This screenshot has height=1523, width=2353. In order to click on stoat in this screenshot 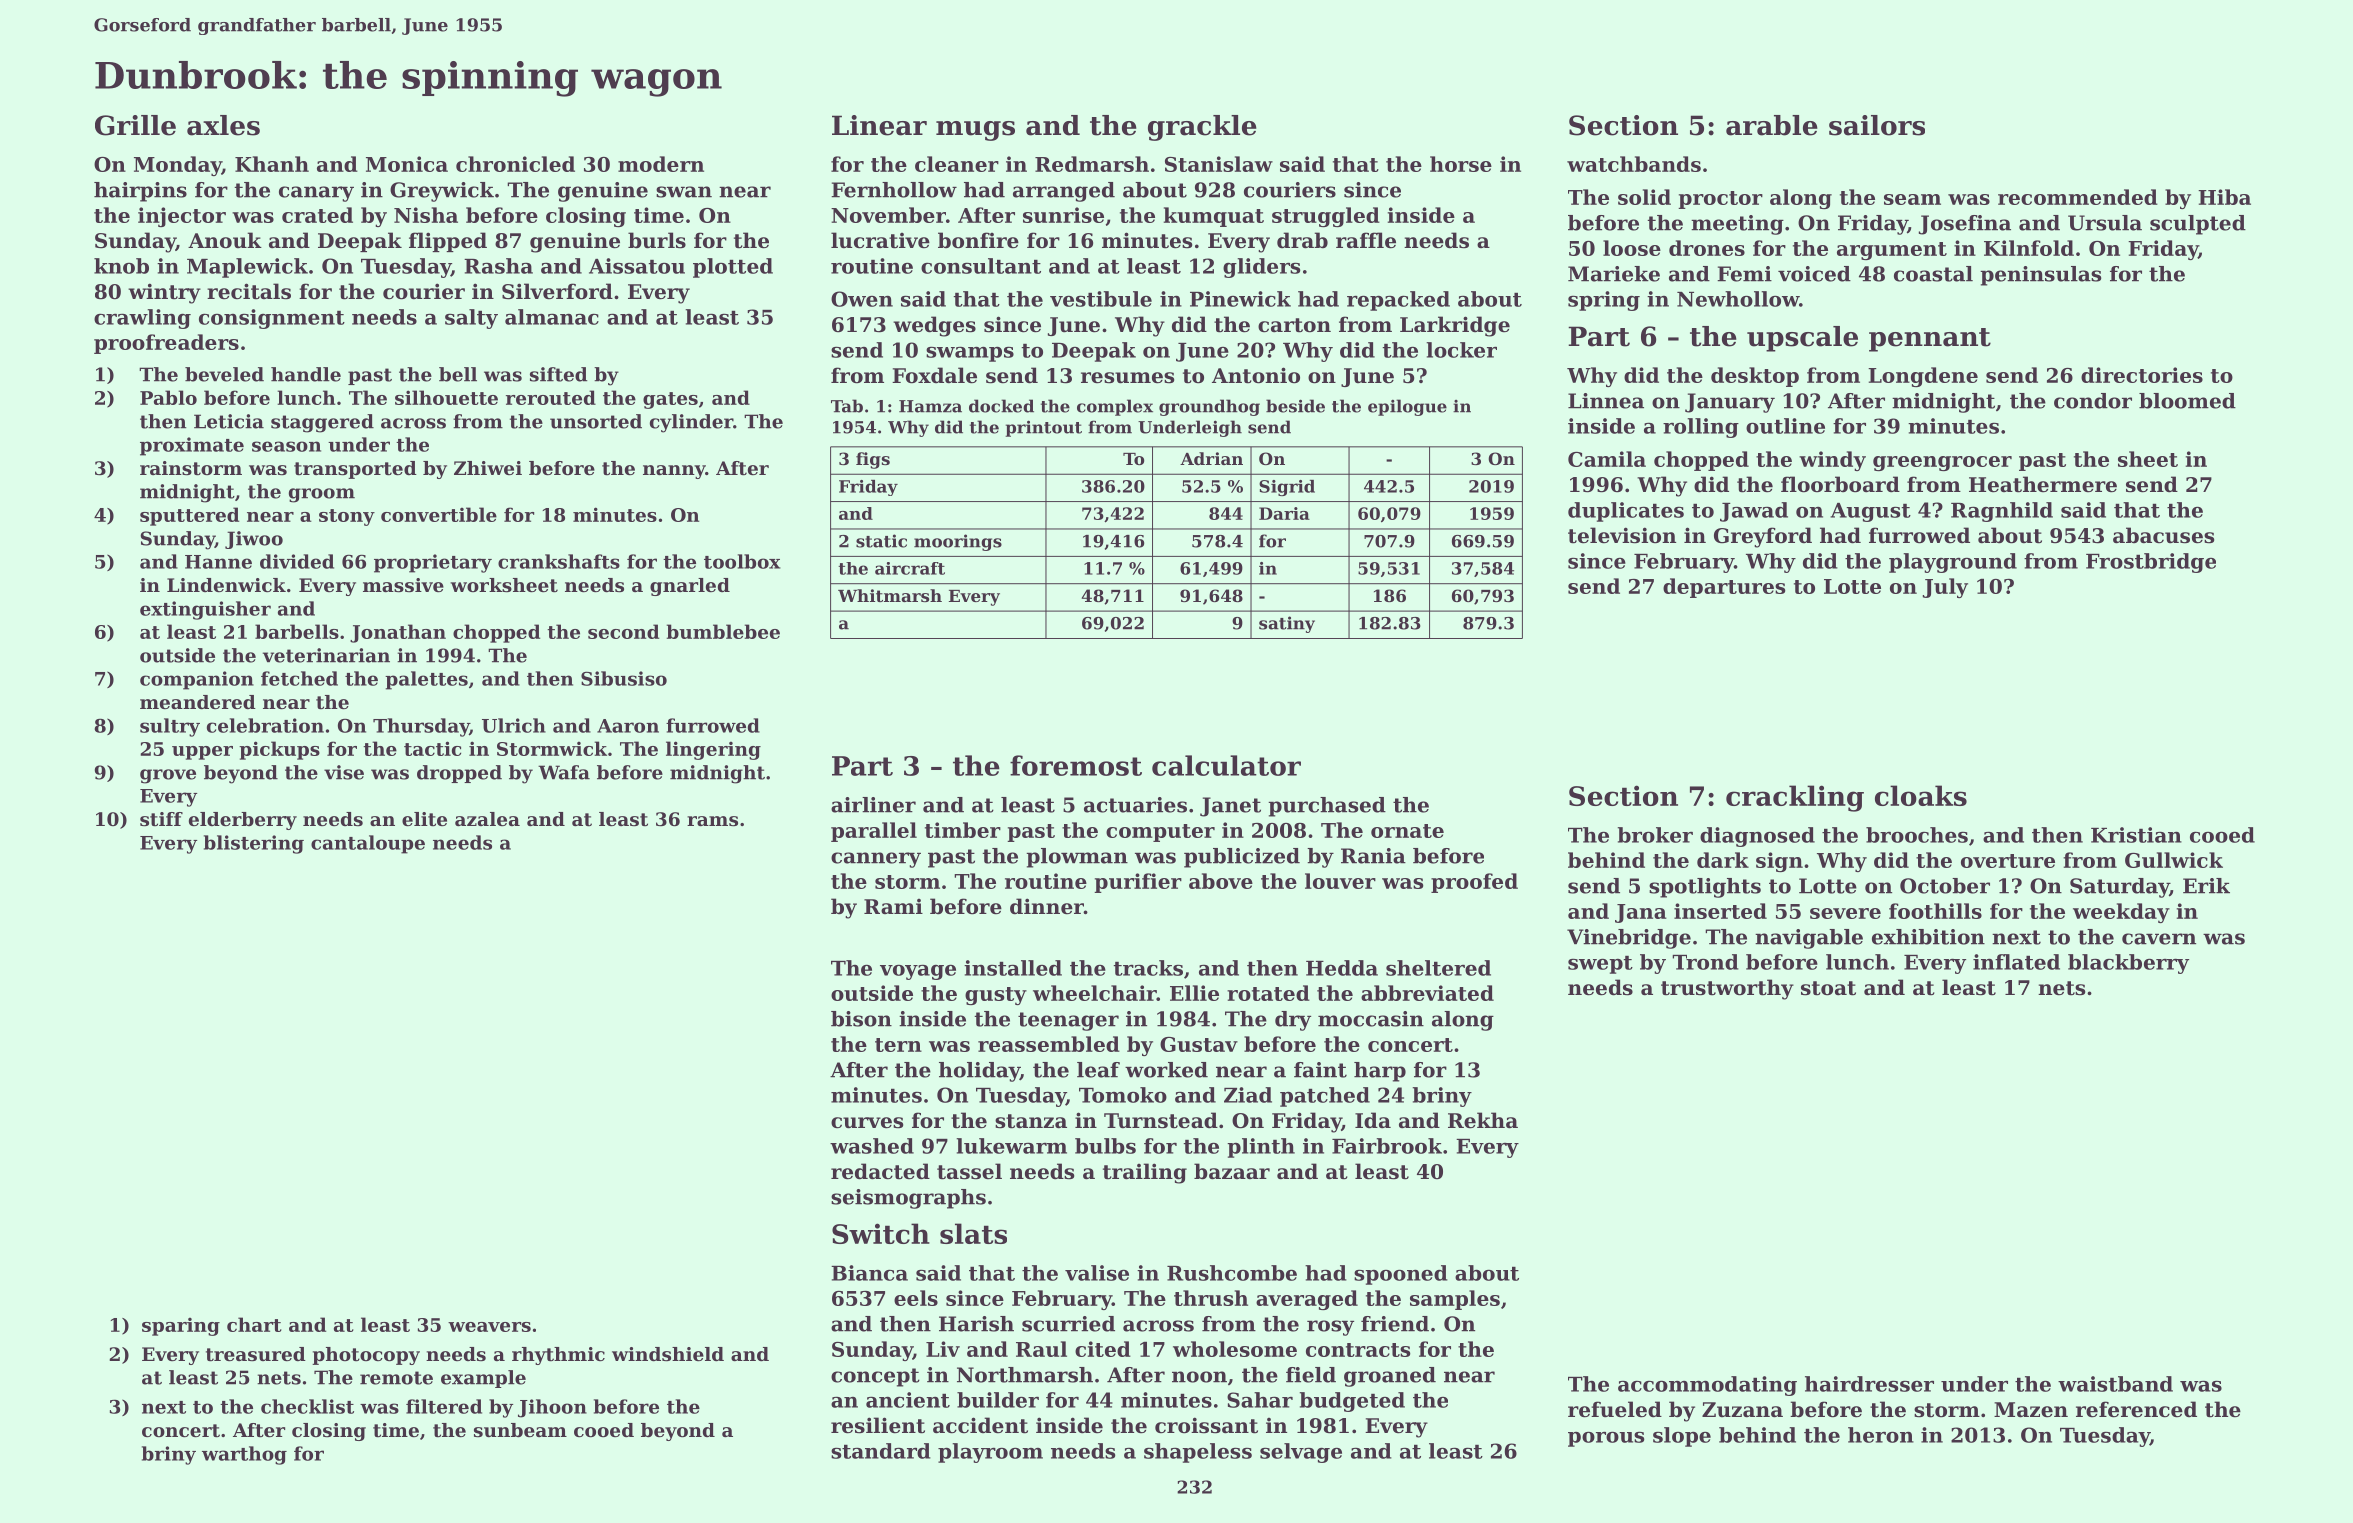, I will do `click(1828, 988)`.
